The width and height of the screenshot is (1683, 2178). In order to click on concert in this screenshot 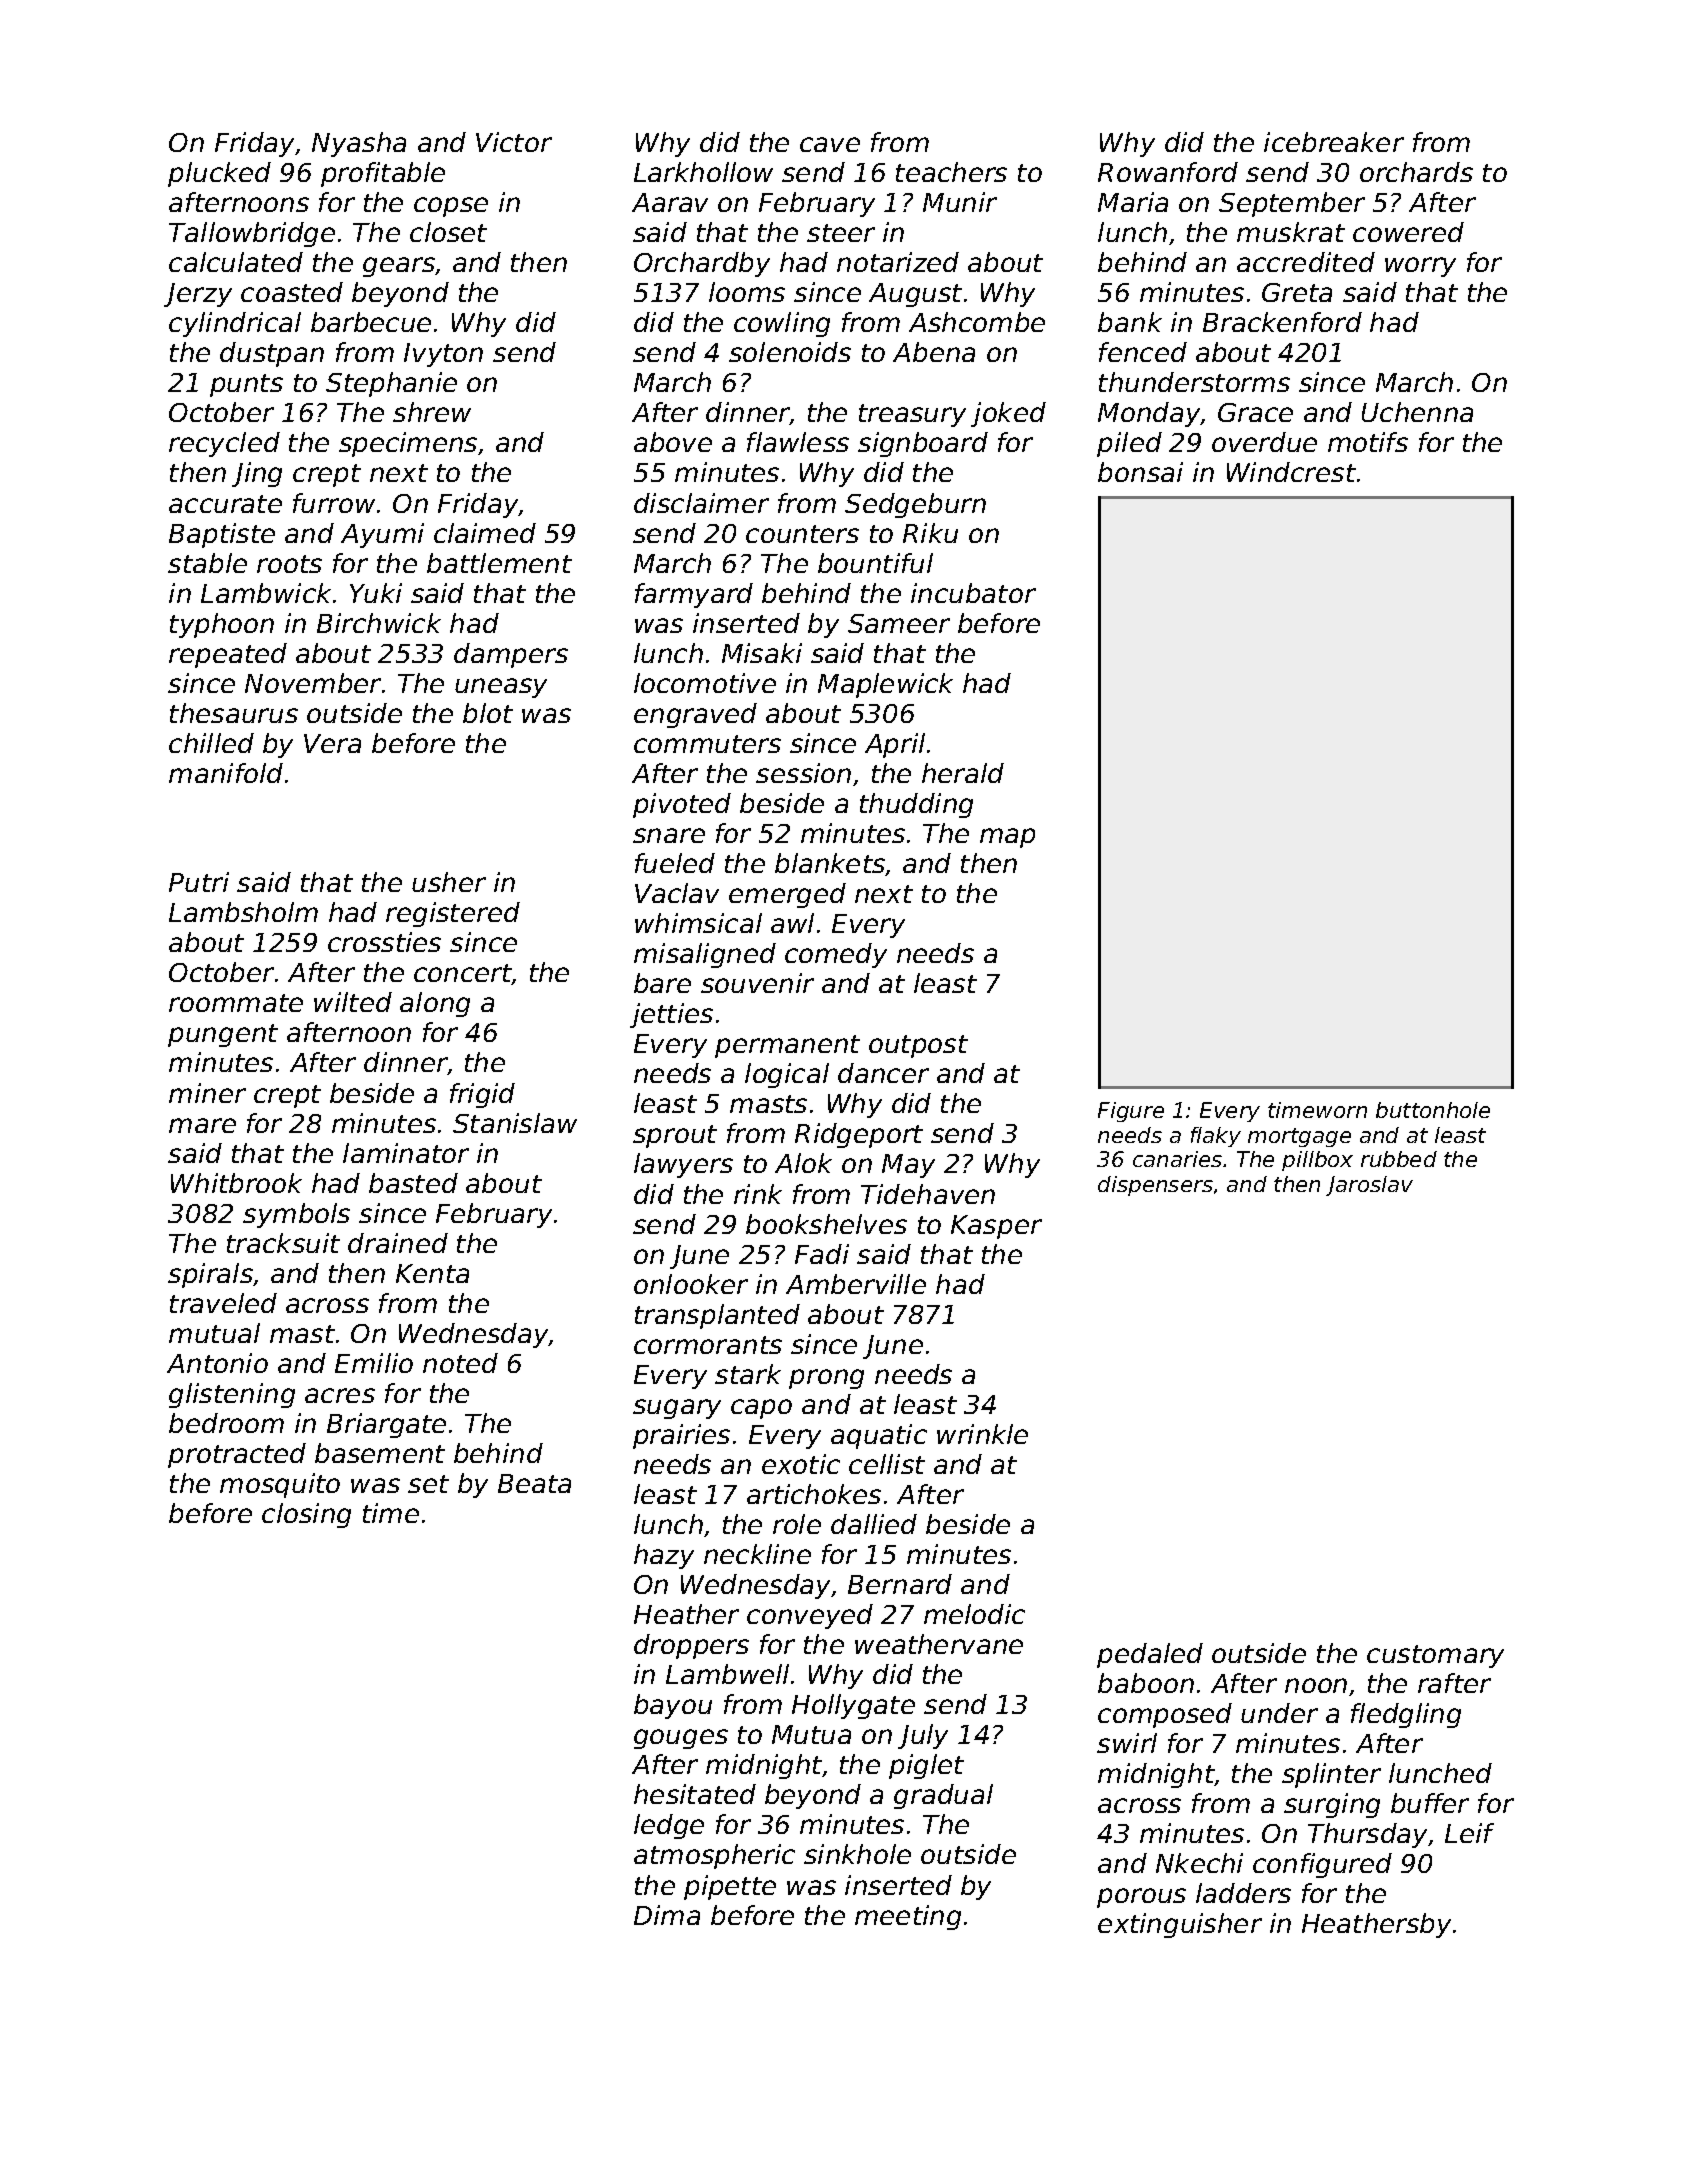, I will do `click(463, 974)`.
